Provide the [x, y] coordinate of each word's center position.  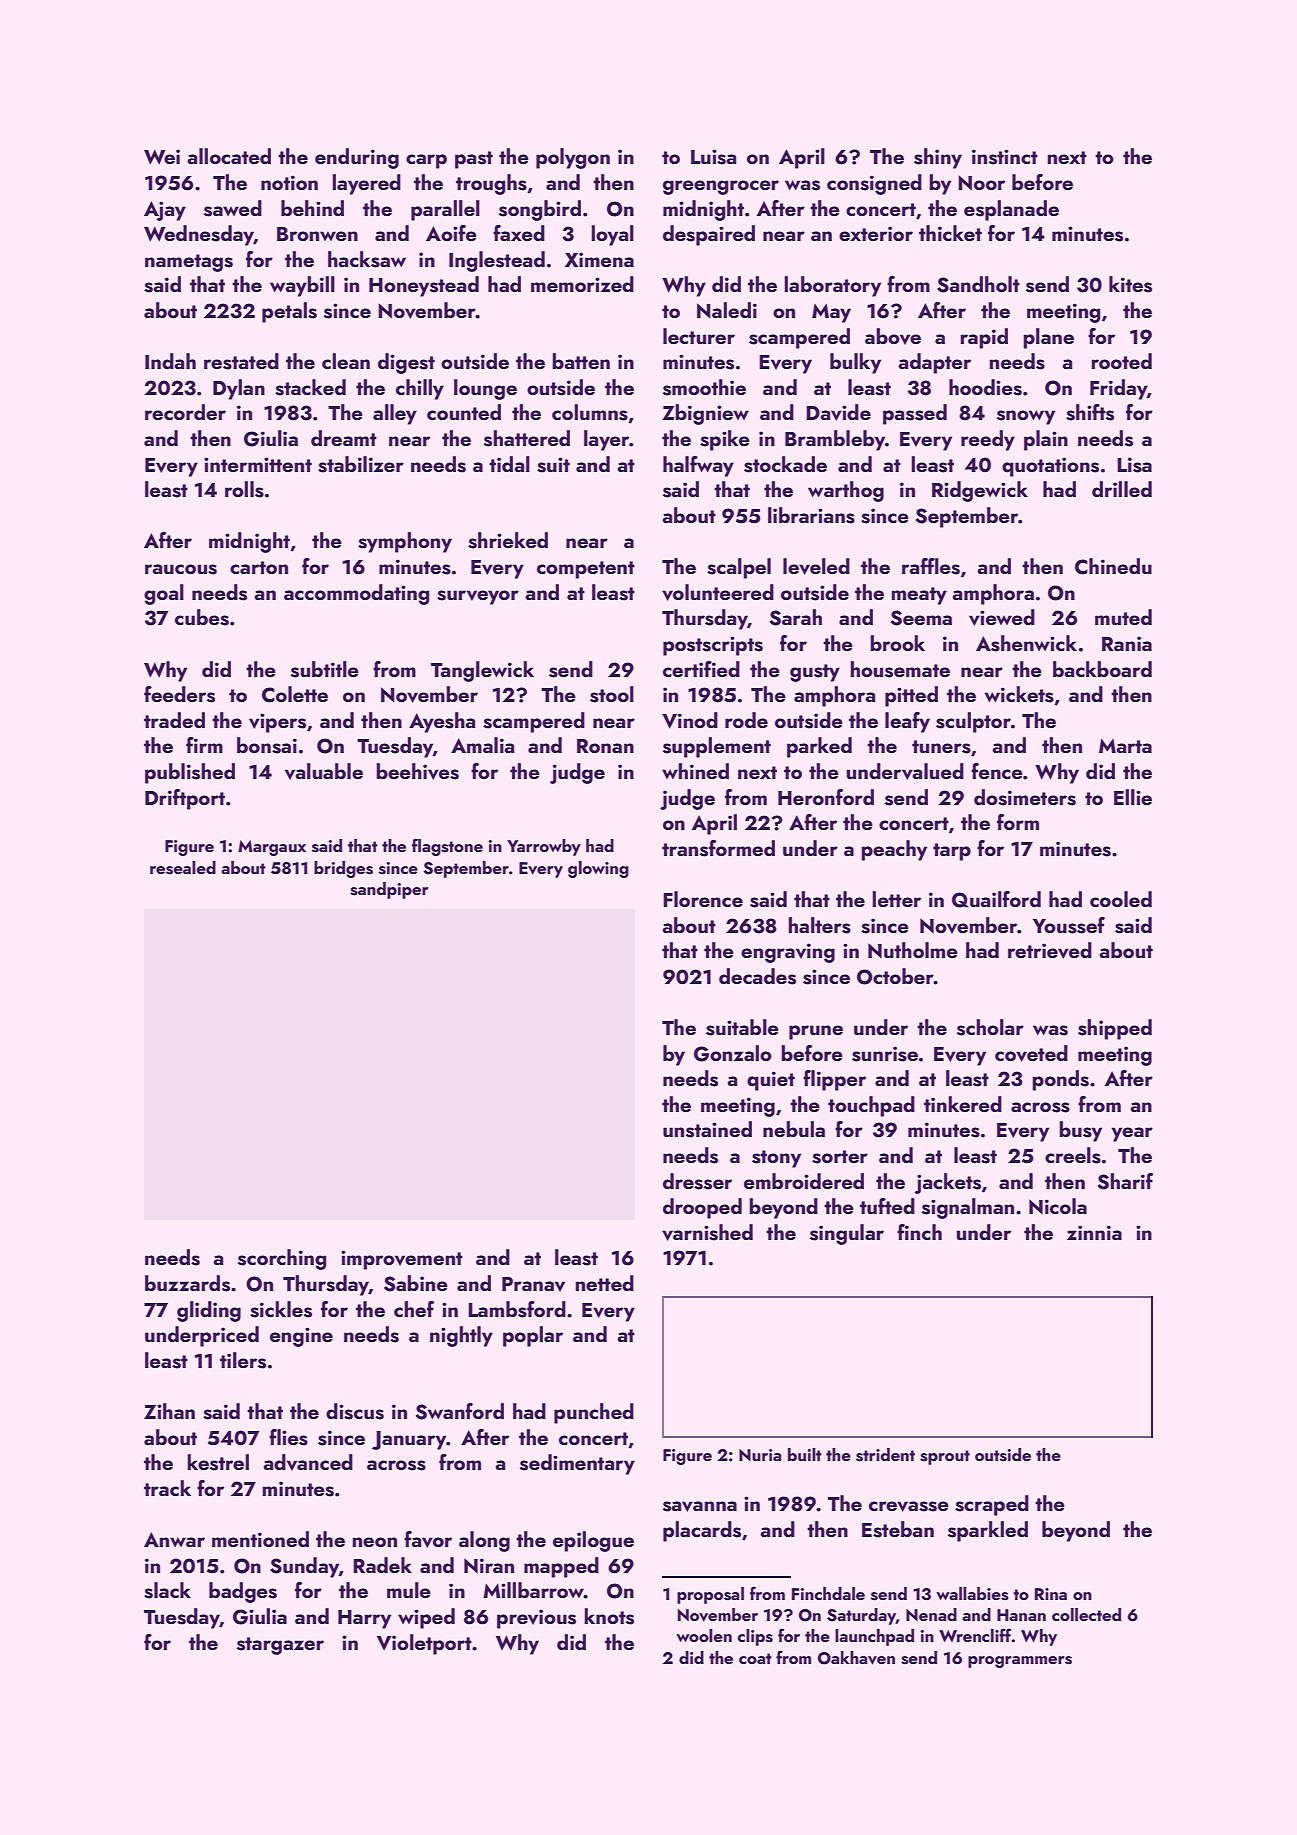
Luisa [713, 157]
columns [590, 412]
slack [167, 1590]
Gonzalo [733, 1053]
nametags [189, 263]
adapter [934, 363]
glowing [598, 869]
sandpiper [389, 890]
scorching [282, 1259]
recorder [185, 412]
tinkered [963, 1104]
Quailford [996, 899]
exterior [876, 233]
